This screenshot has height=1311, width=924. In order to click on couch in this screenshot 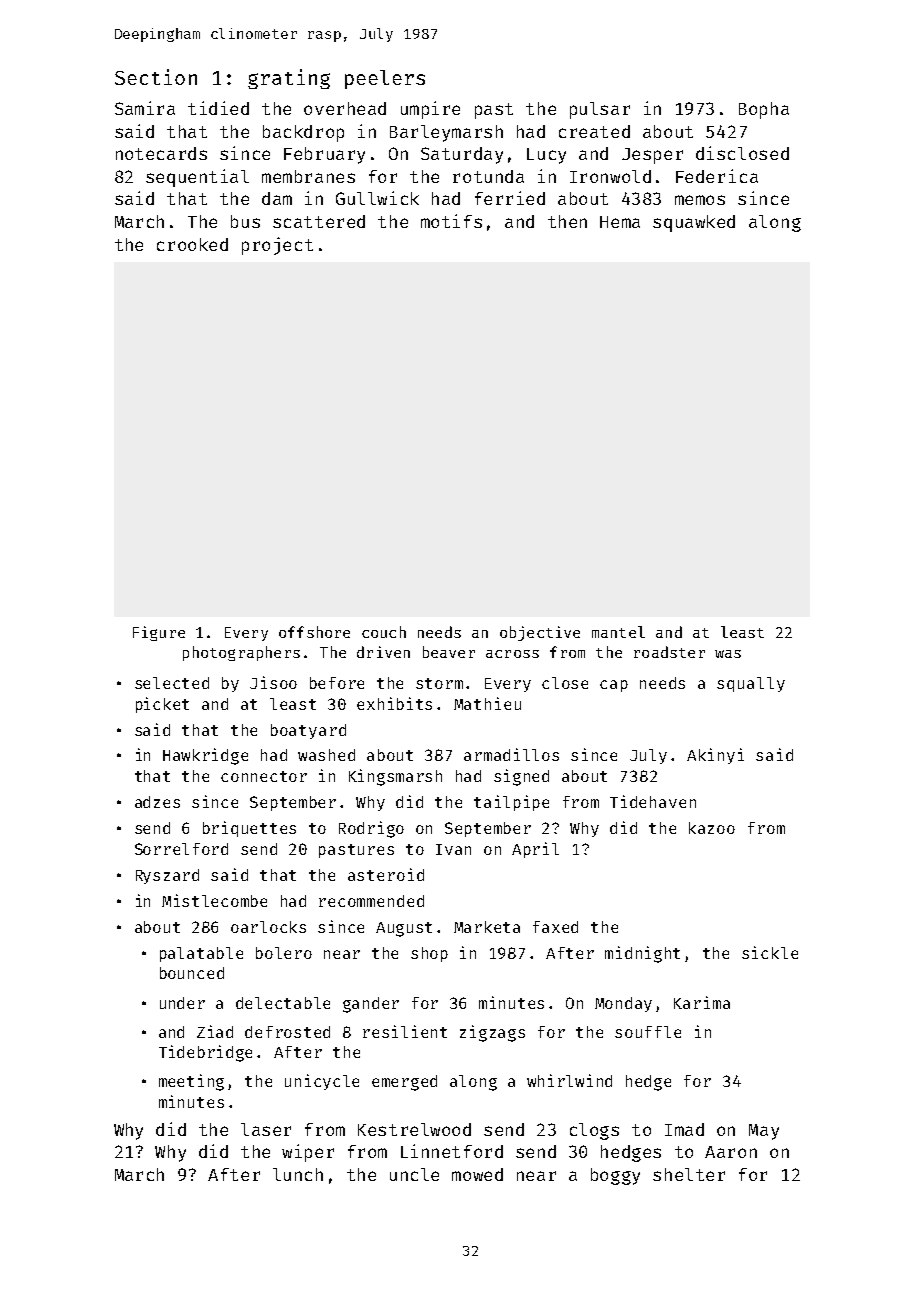, I will do `click(384, 632)`.
